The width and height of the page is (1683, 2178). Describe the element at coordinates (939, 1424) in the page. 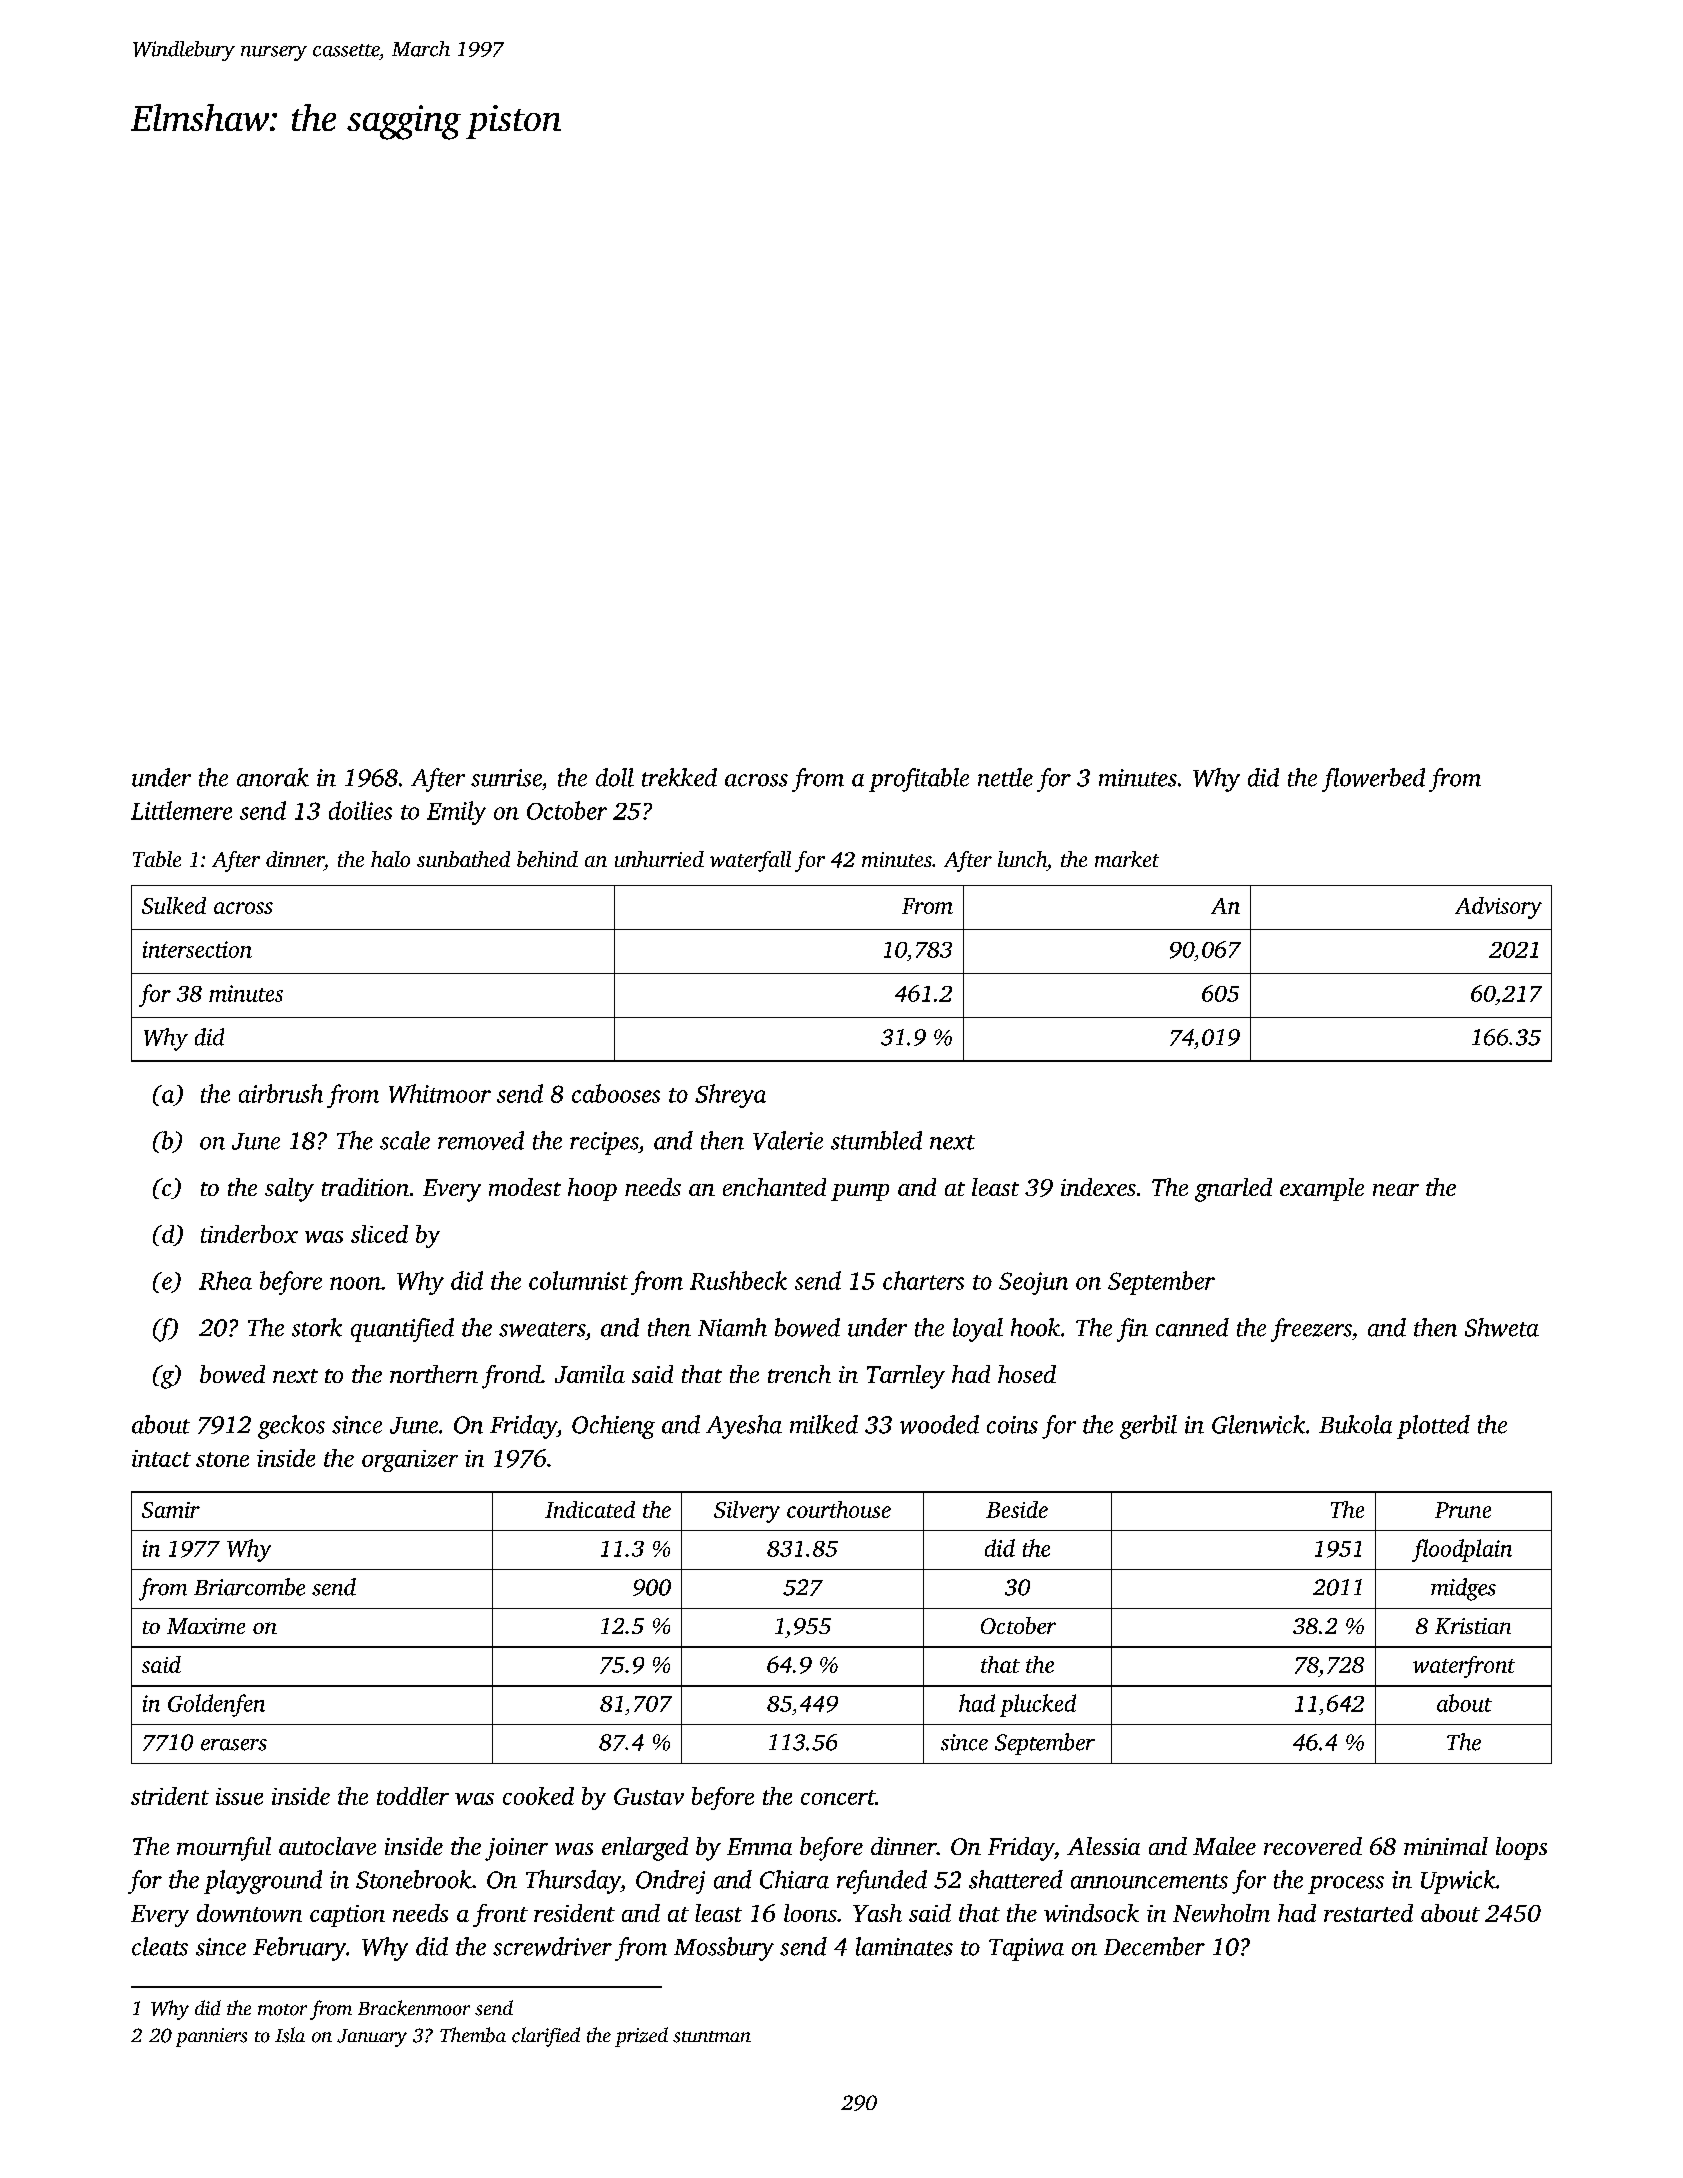

I see `wooded` at that location.
